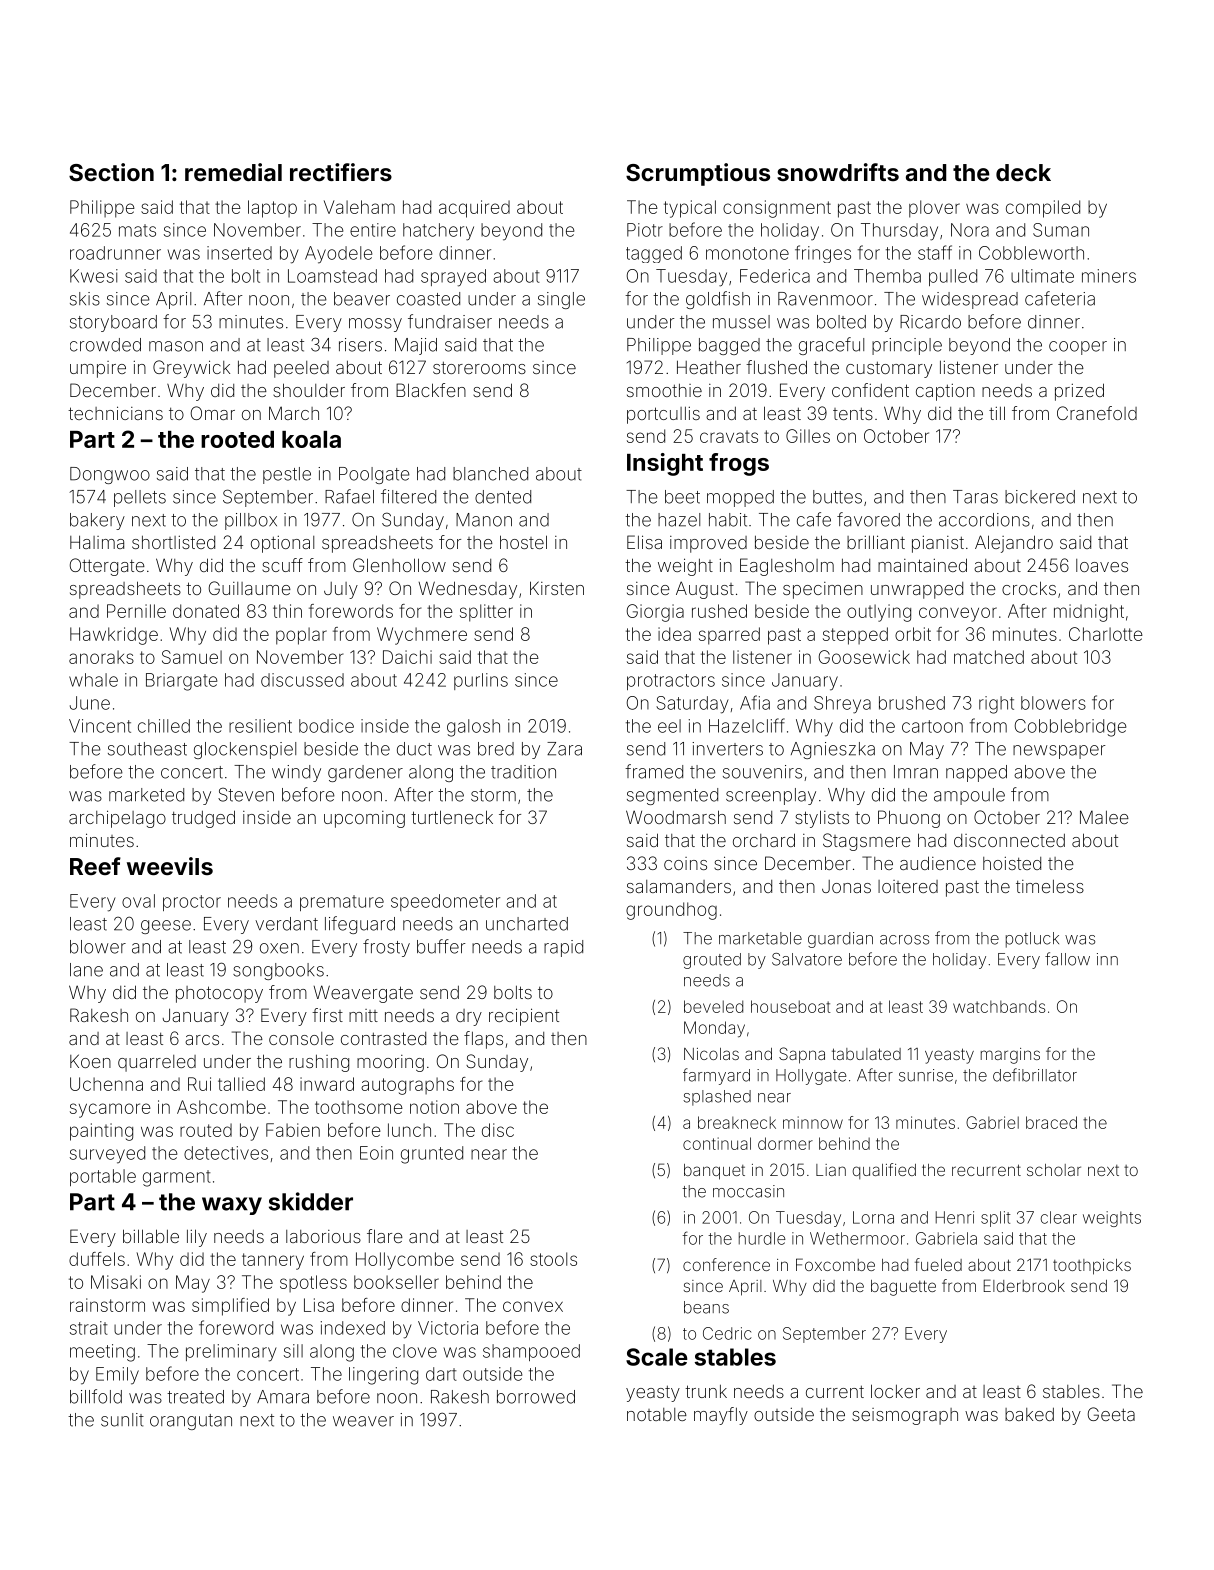 Image resolution: width=1214 pixels, height=1570 pixels. What do you see at coordinates (137, 230) in the page?
I see `mats` at bounding box center [137, 230].
